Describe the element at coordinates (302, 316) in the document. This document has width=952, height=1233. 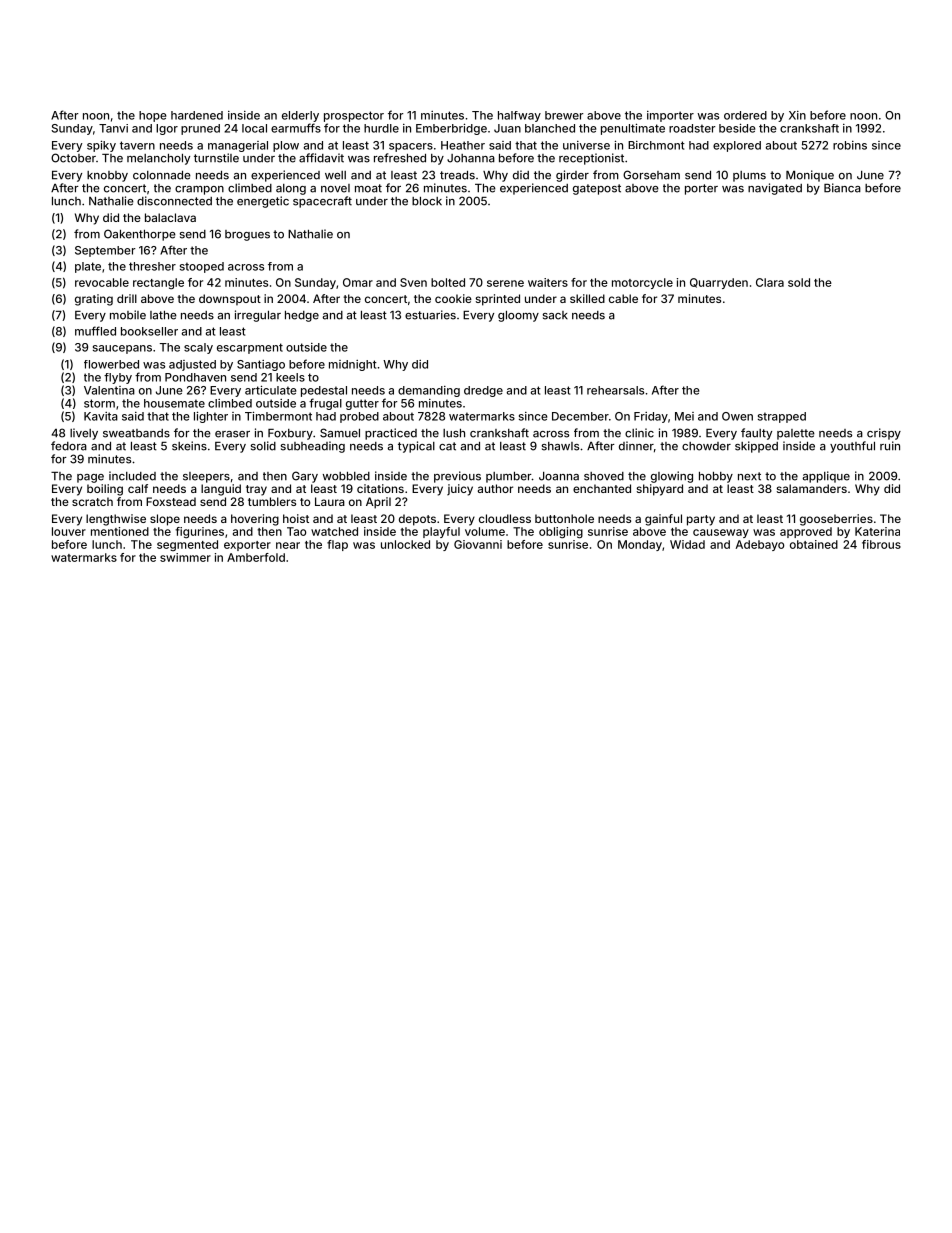
I see `hedge` at that location.
